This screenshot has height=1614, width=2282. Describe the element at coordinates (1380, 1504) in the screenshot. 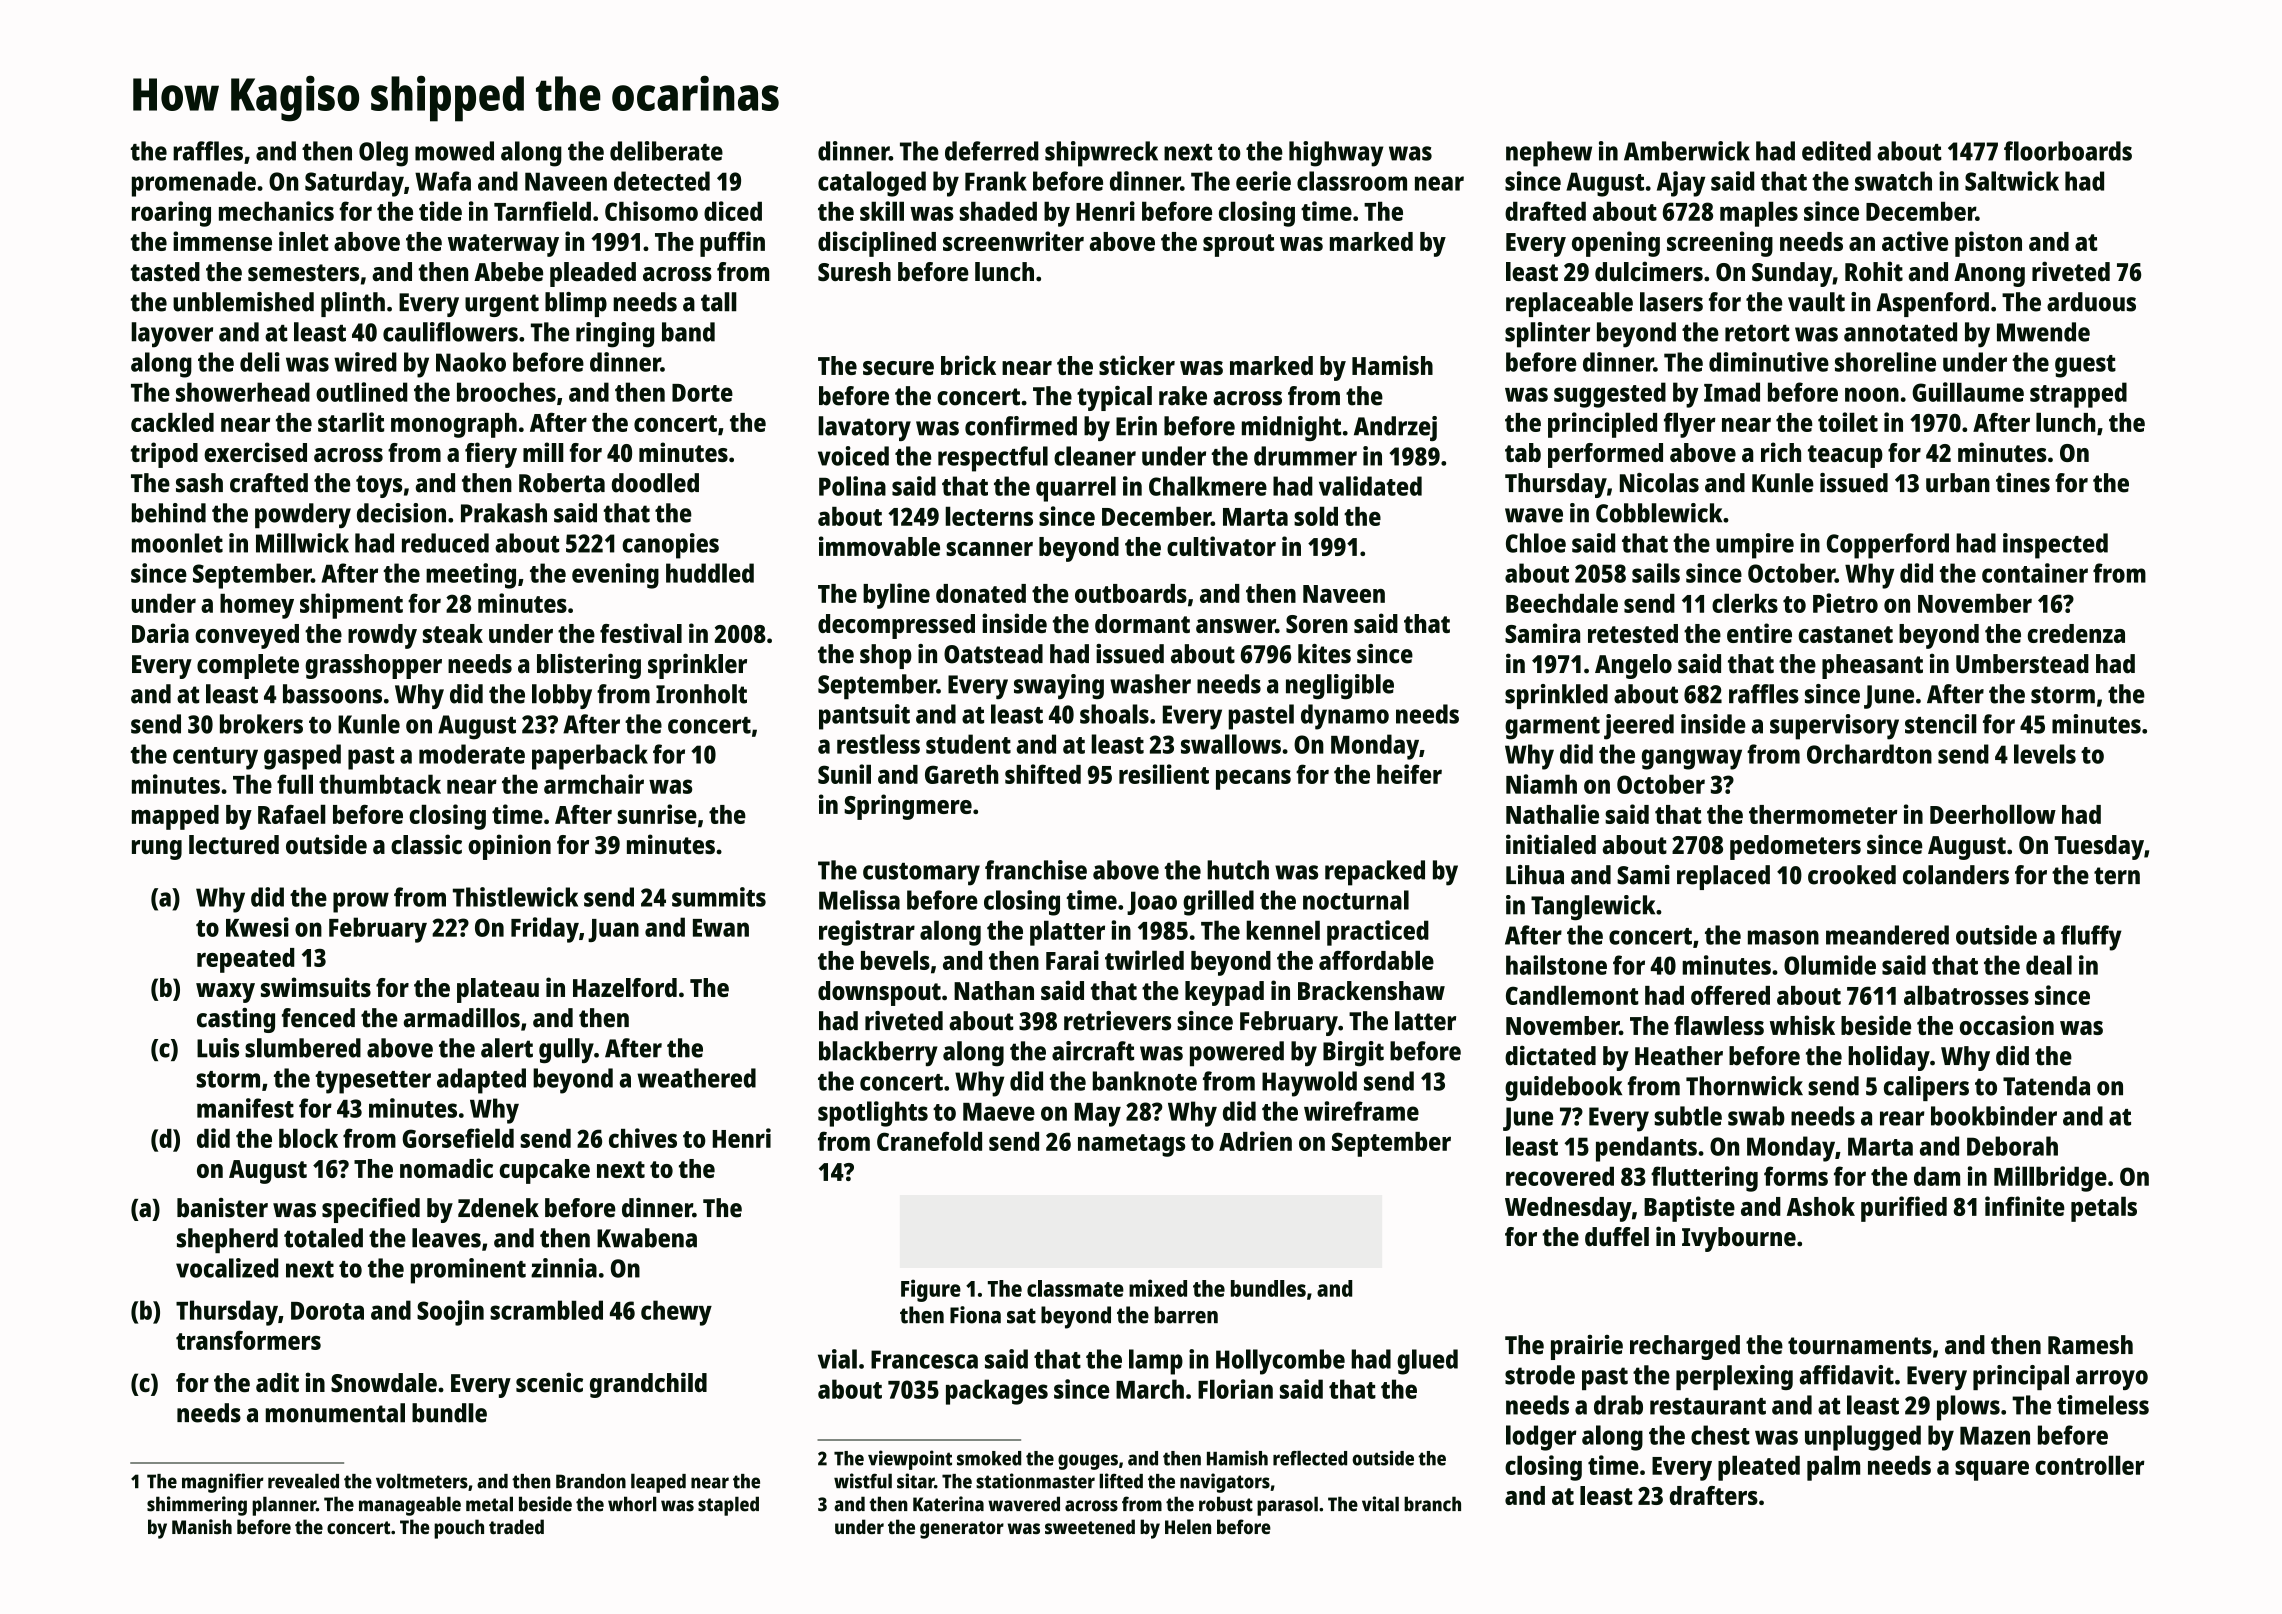

I see `vital` at that location.
